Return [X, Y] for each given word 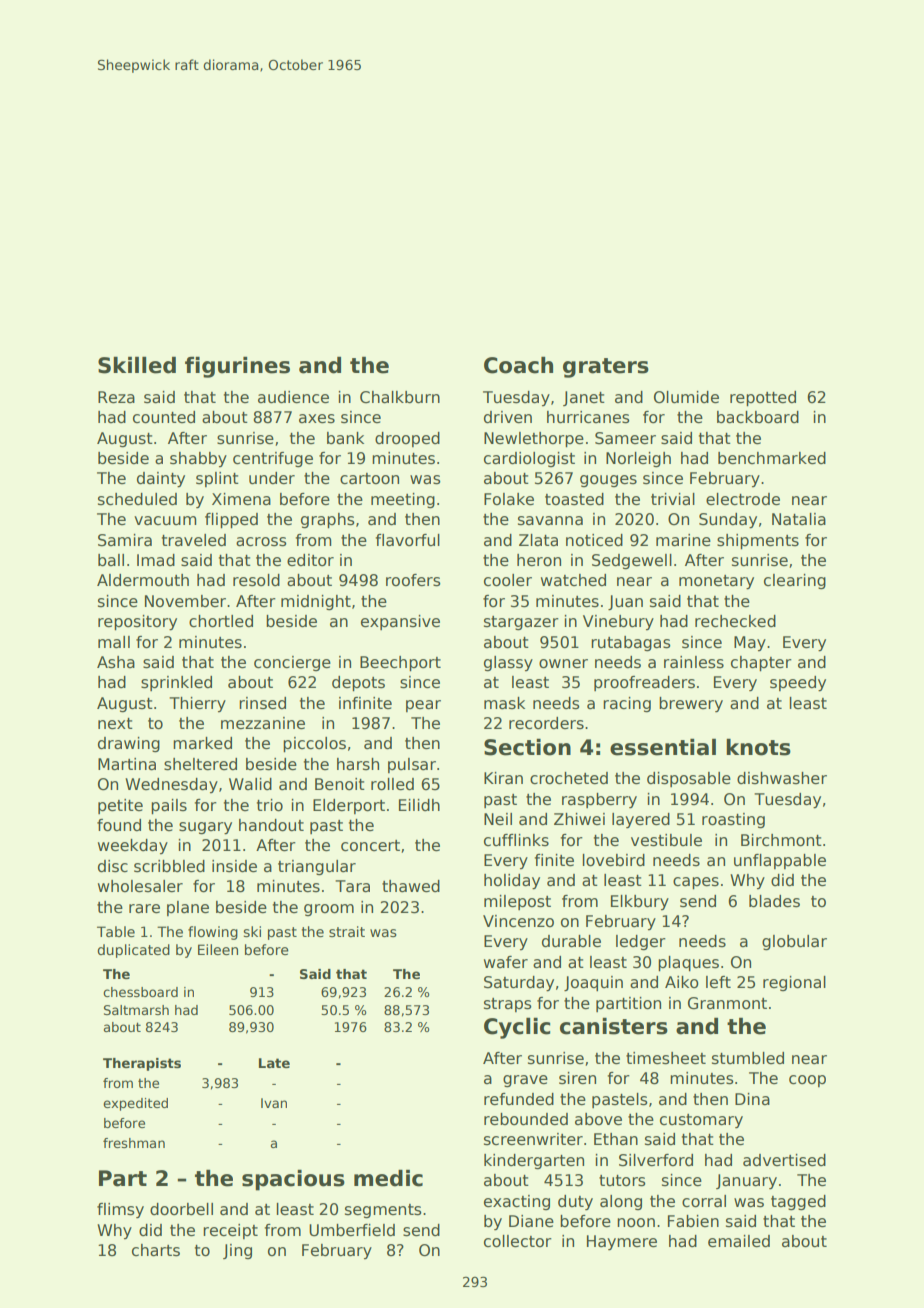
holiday [512, 882]
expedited [135, 1104]
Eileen [218, 949]
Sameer [625, 438]
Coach [518, 365]
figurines [237, 367]
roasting [733, 820]
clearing [795, 581]
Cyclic [517, 1028]
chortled [221, 621]
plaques [688, 963]
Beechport [400, 663]
